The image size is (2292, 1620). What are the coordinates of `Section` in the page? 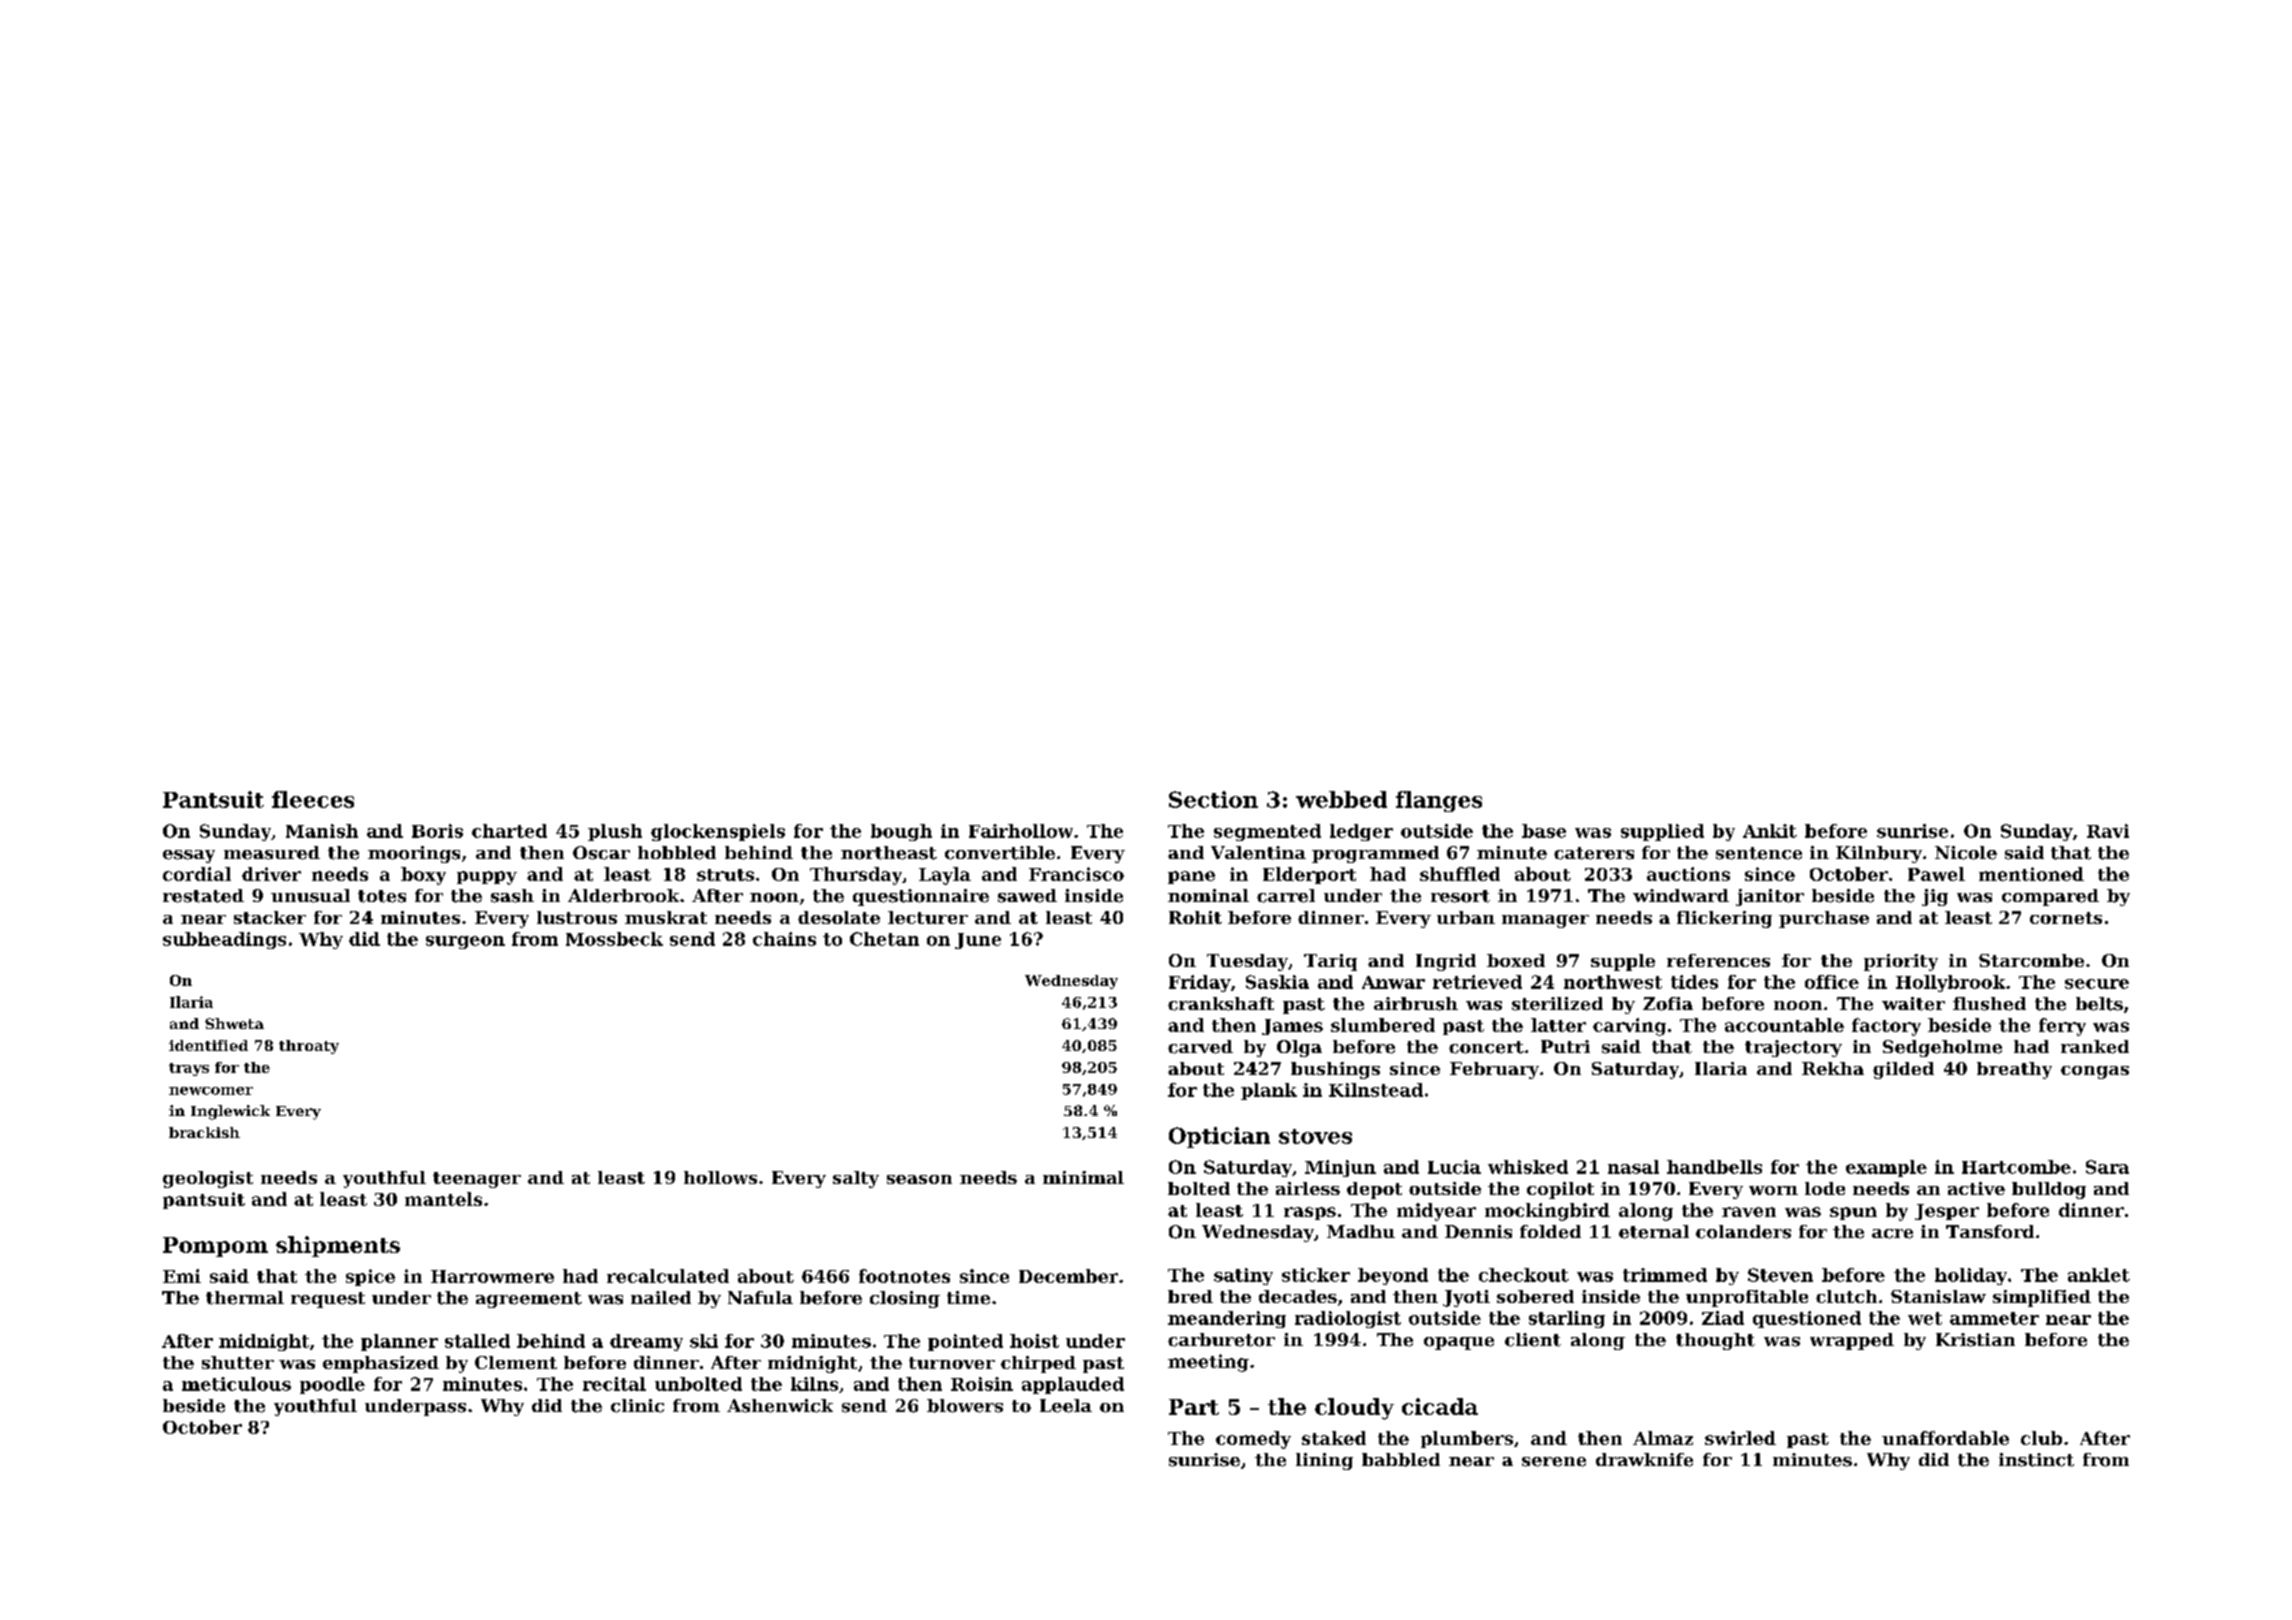 It's located at (1213, 799).
